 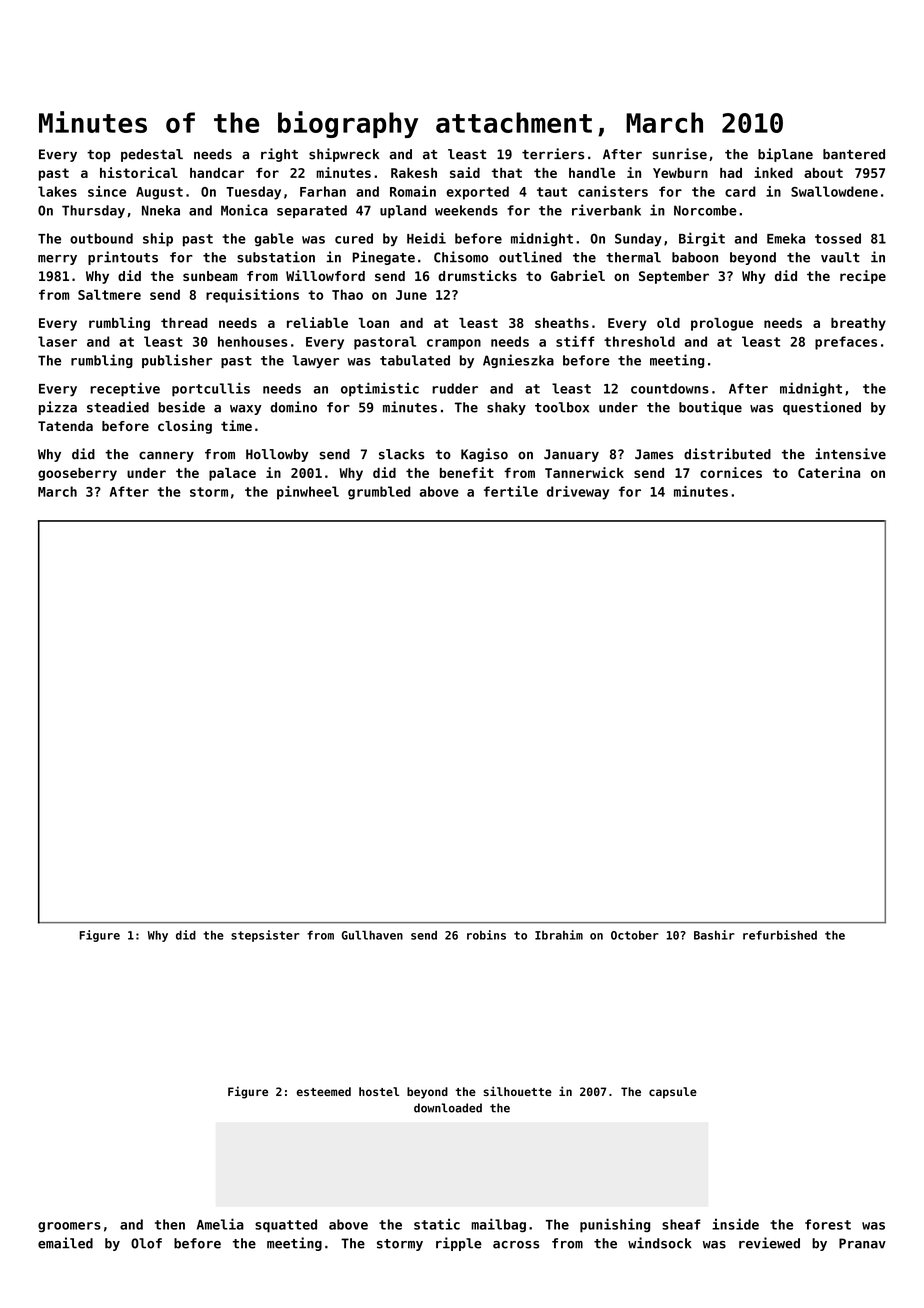 What do you see at coordinates (159, 193) in the screenshot?
I see `August` at bounding box center [159, 193].
